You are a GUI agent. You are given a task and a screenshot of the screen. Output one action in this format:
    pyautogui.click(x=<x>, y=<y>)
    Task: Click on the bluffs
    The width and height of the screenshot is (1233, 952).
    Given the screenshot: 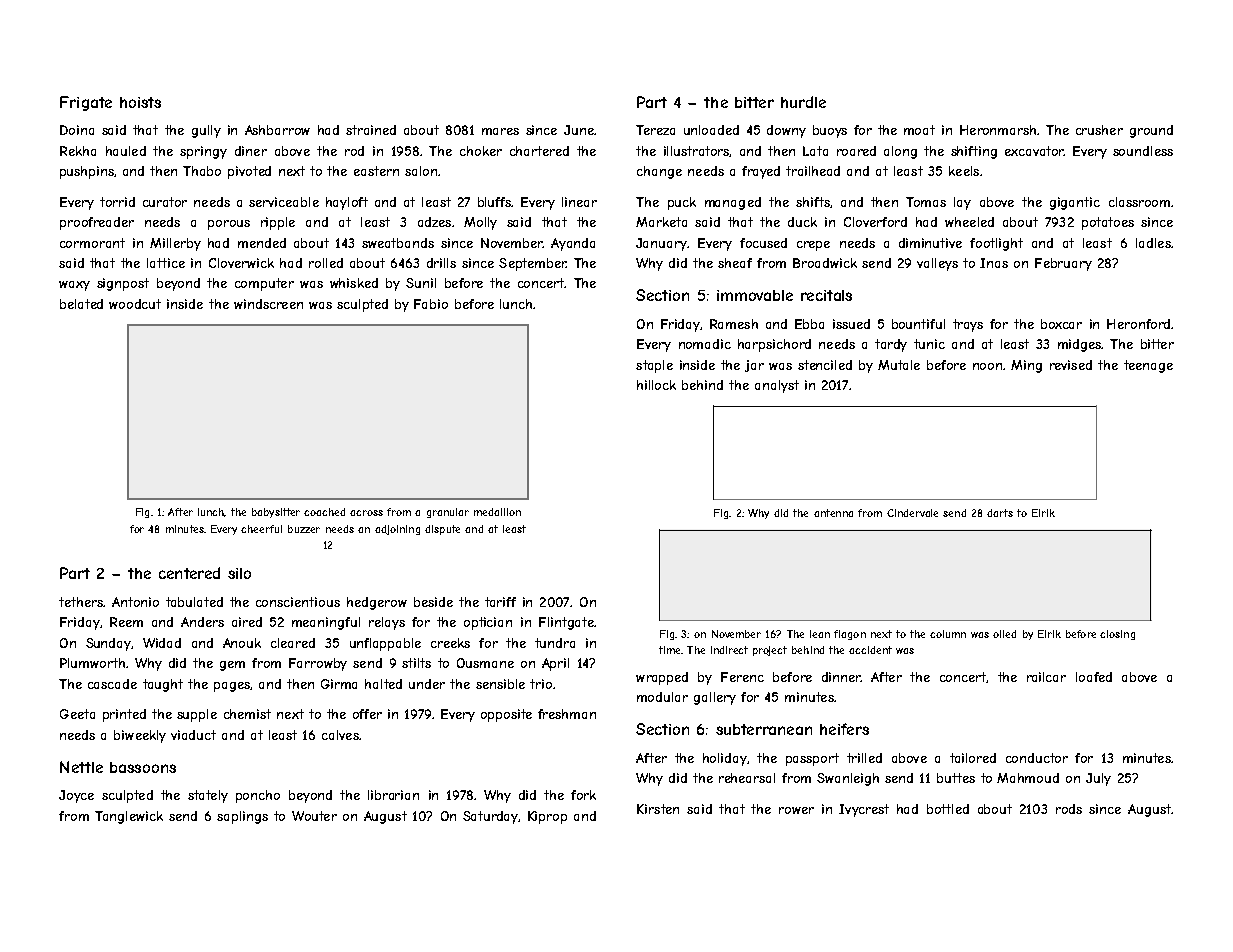 What is the action you would take?
    pyautogui.click(x=494, y=202)
